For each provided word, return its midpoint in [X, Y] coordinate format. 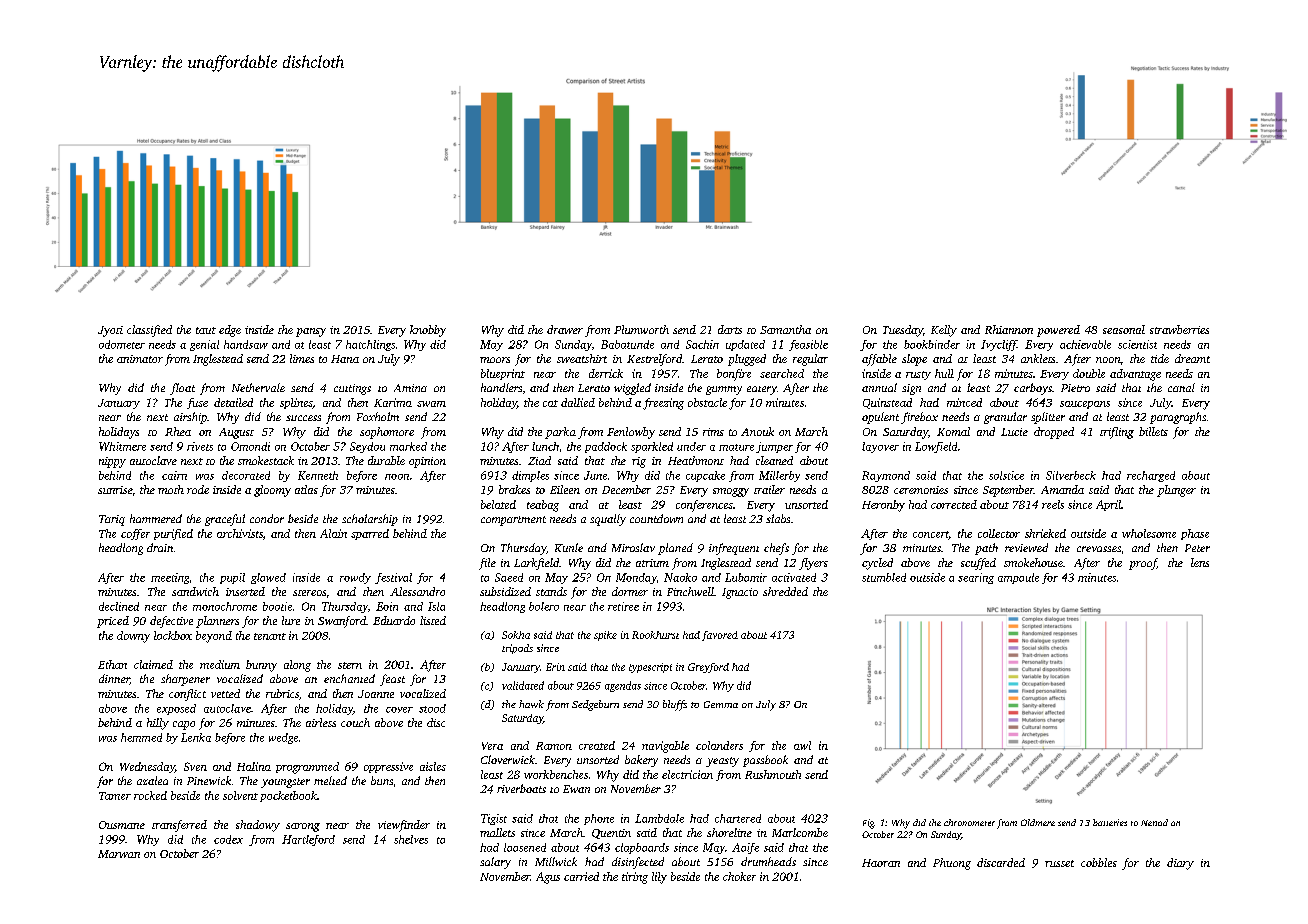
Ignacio [740, 593]
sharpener [185, 680]
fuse [197, 403]
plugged [747, 360]
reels [1053, 504]
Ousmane [122, 825]
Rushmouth [773, 774]
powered [1058, 331]
